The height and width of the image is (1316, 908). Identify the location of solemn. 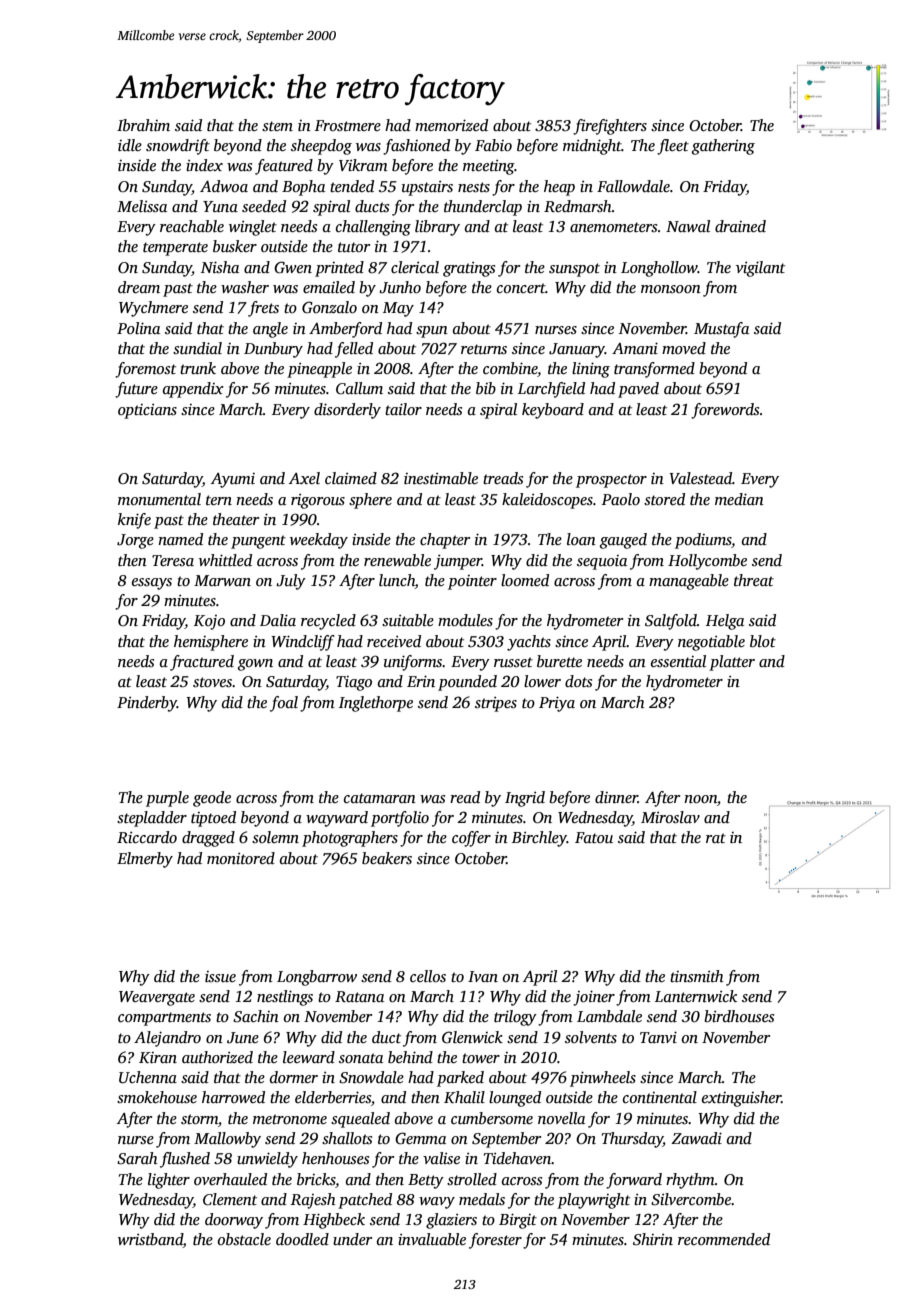
(275, 837).
